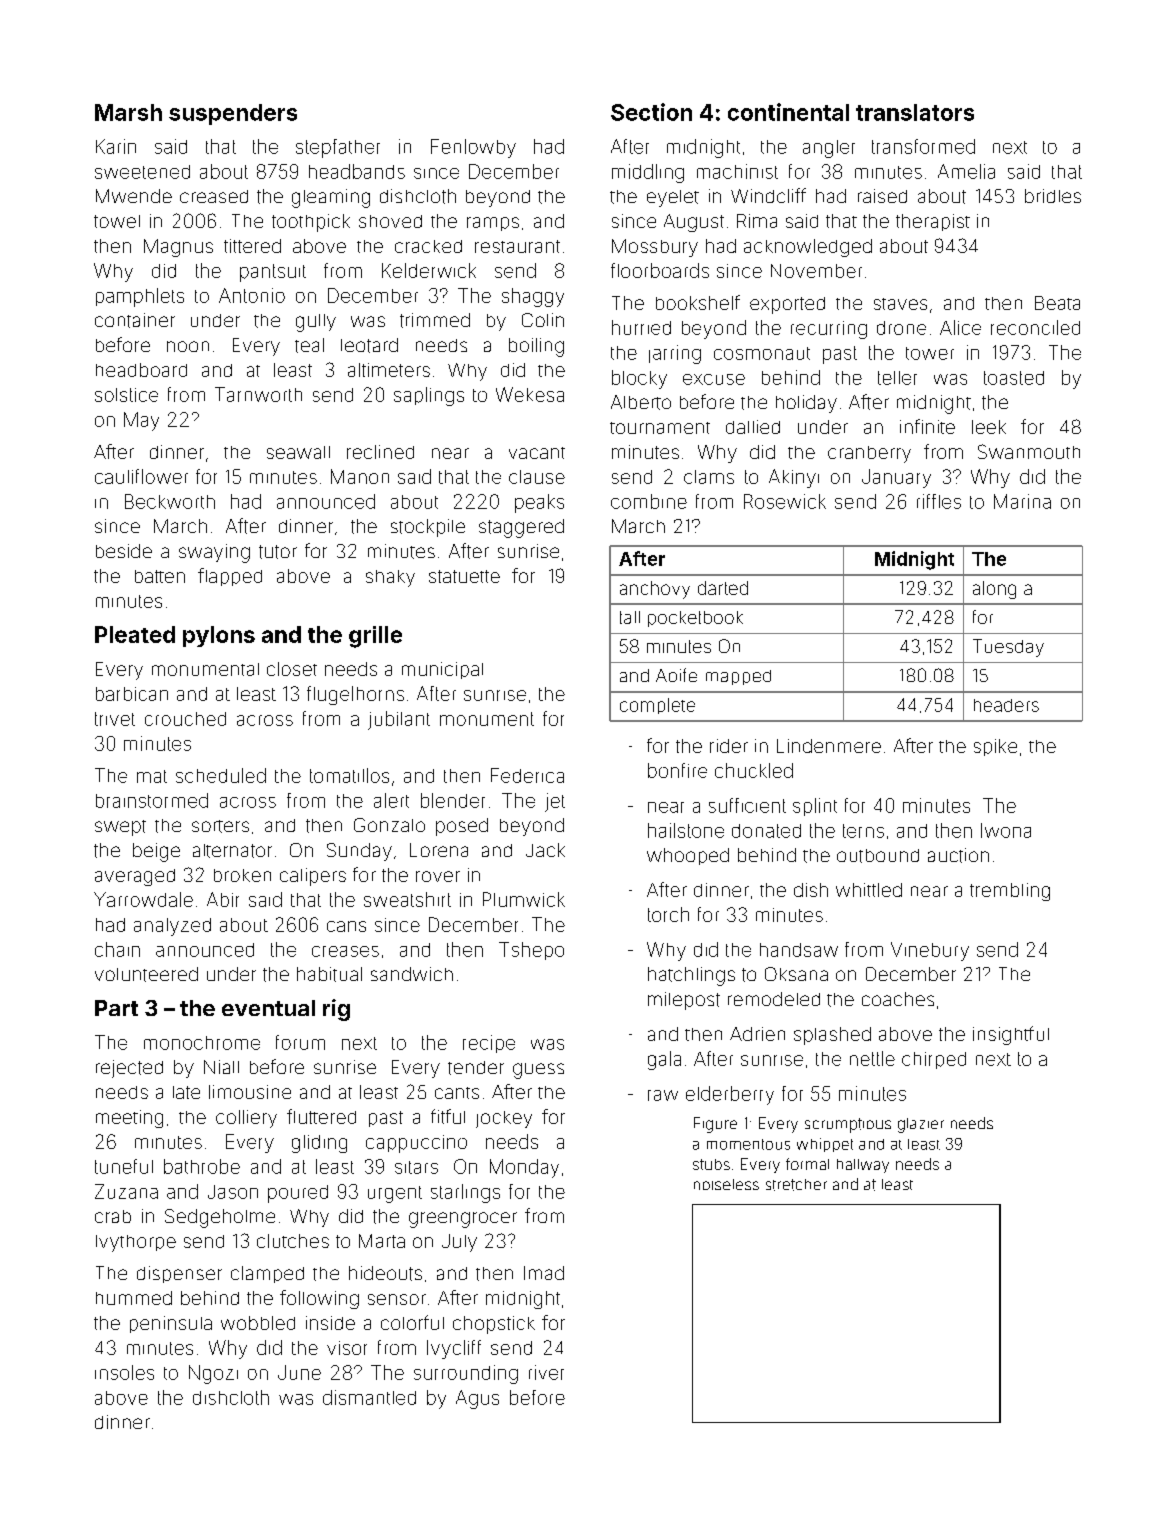 The height and width of the screenshot is (1522, 1176). I want to click on stretcher, so click(796, 1185).
